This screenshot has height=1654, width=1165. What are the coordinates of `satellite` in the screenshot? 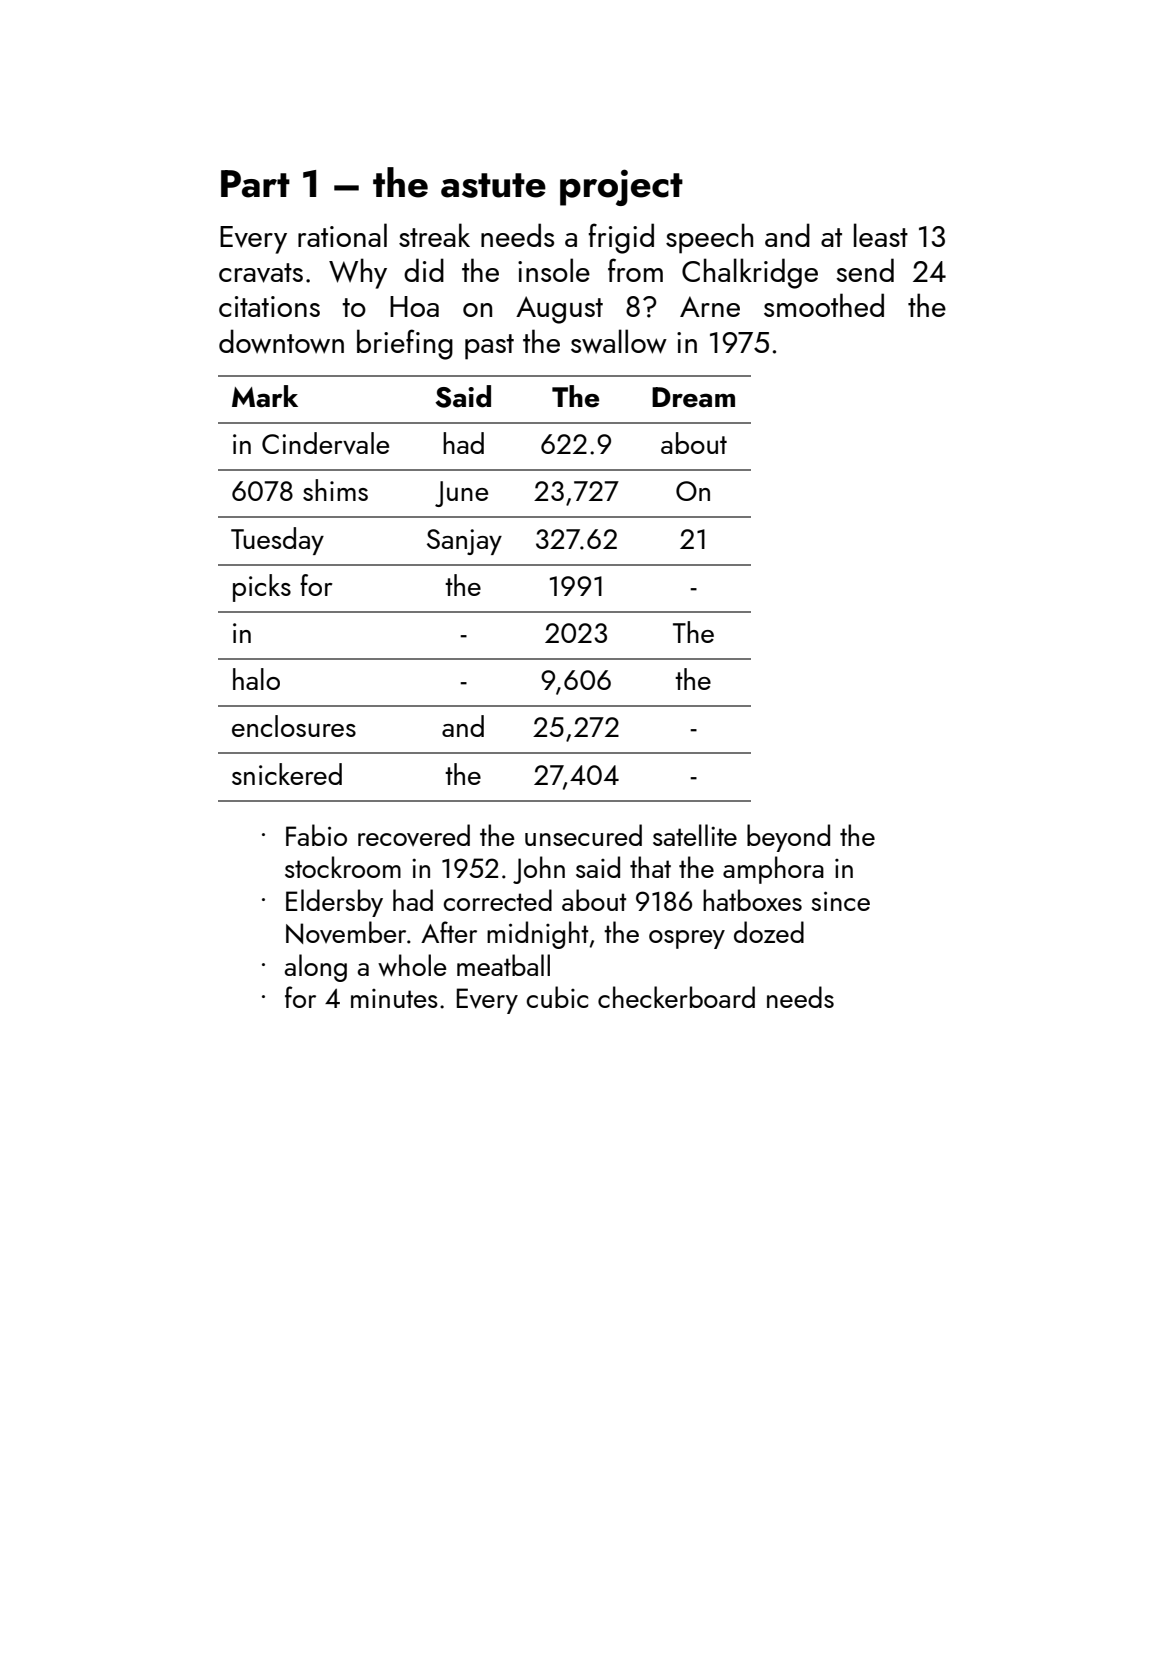 It's located at (695, 835).
